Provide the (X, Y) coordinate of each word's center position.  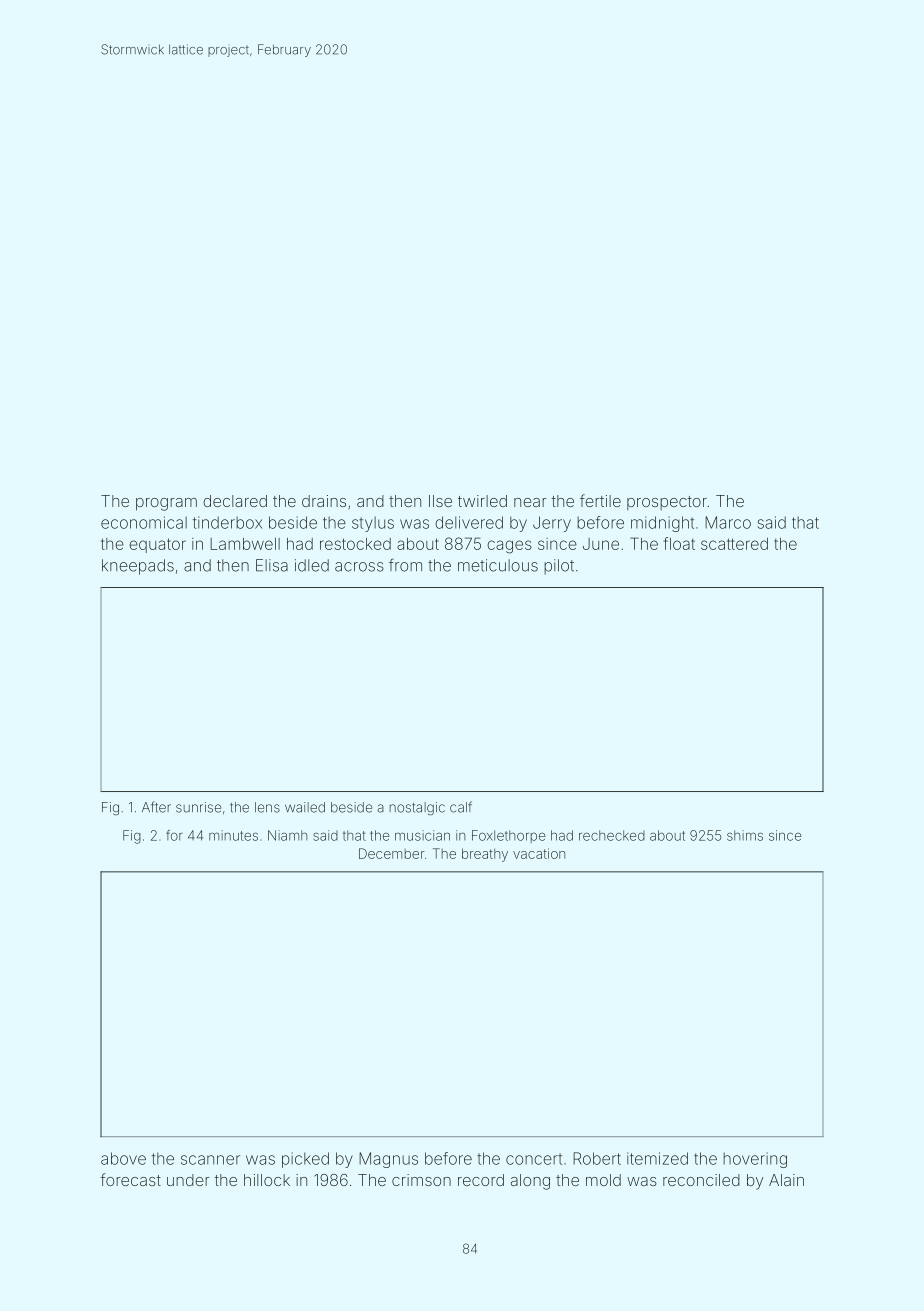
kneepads (138, 567)
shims (745, 835)
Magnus (388, 1160)
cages (509, 547)
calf (461, 807)
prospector (667, 503)
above (123, 1158)
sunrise (198, 807)
